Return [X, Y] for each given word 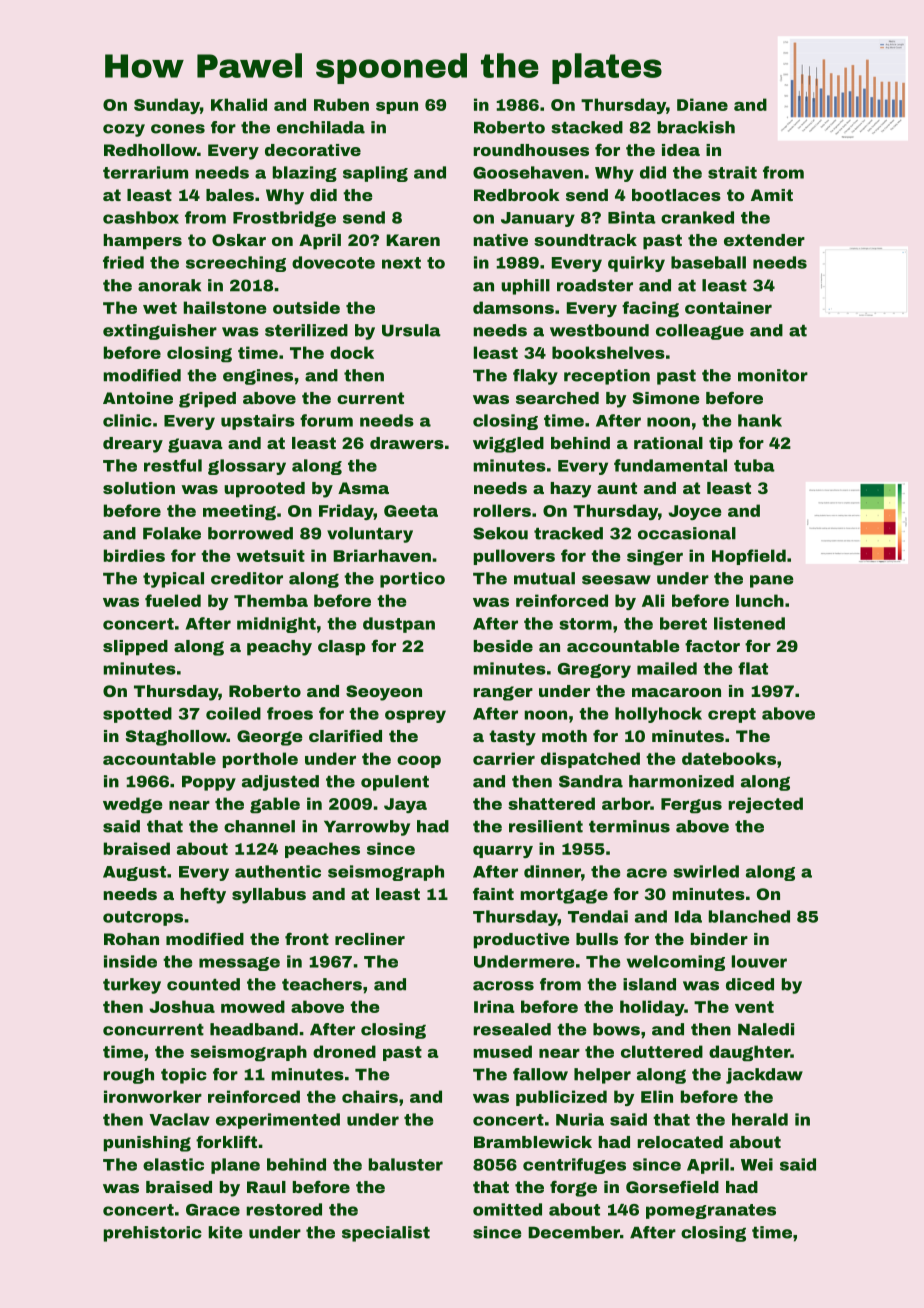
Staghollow [176, 738]
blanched [749, 916]
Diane [702, 104]
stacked [587, 127]
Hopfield [749, 557]
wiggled [508, 445]
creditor [247, 578]
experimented [278, 1121]
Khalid [239, 104]
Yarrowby [367, 828]
